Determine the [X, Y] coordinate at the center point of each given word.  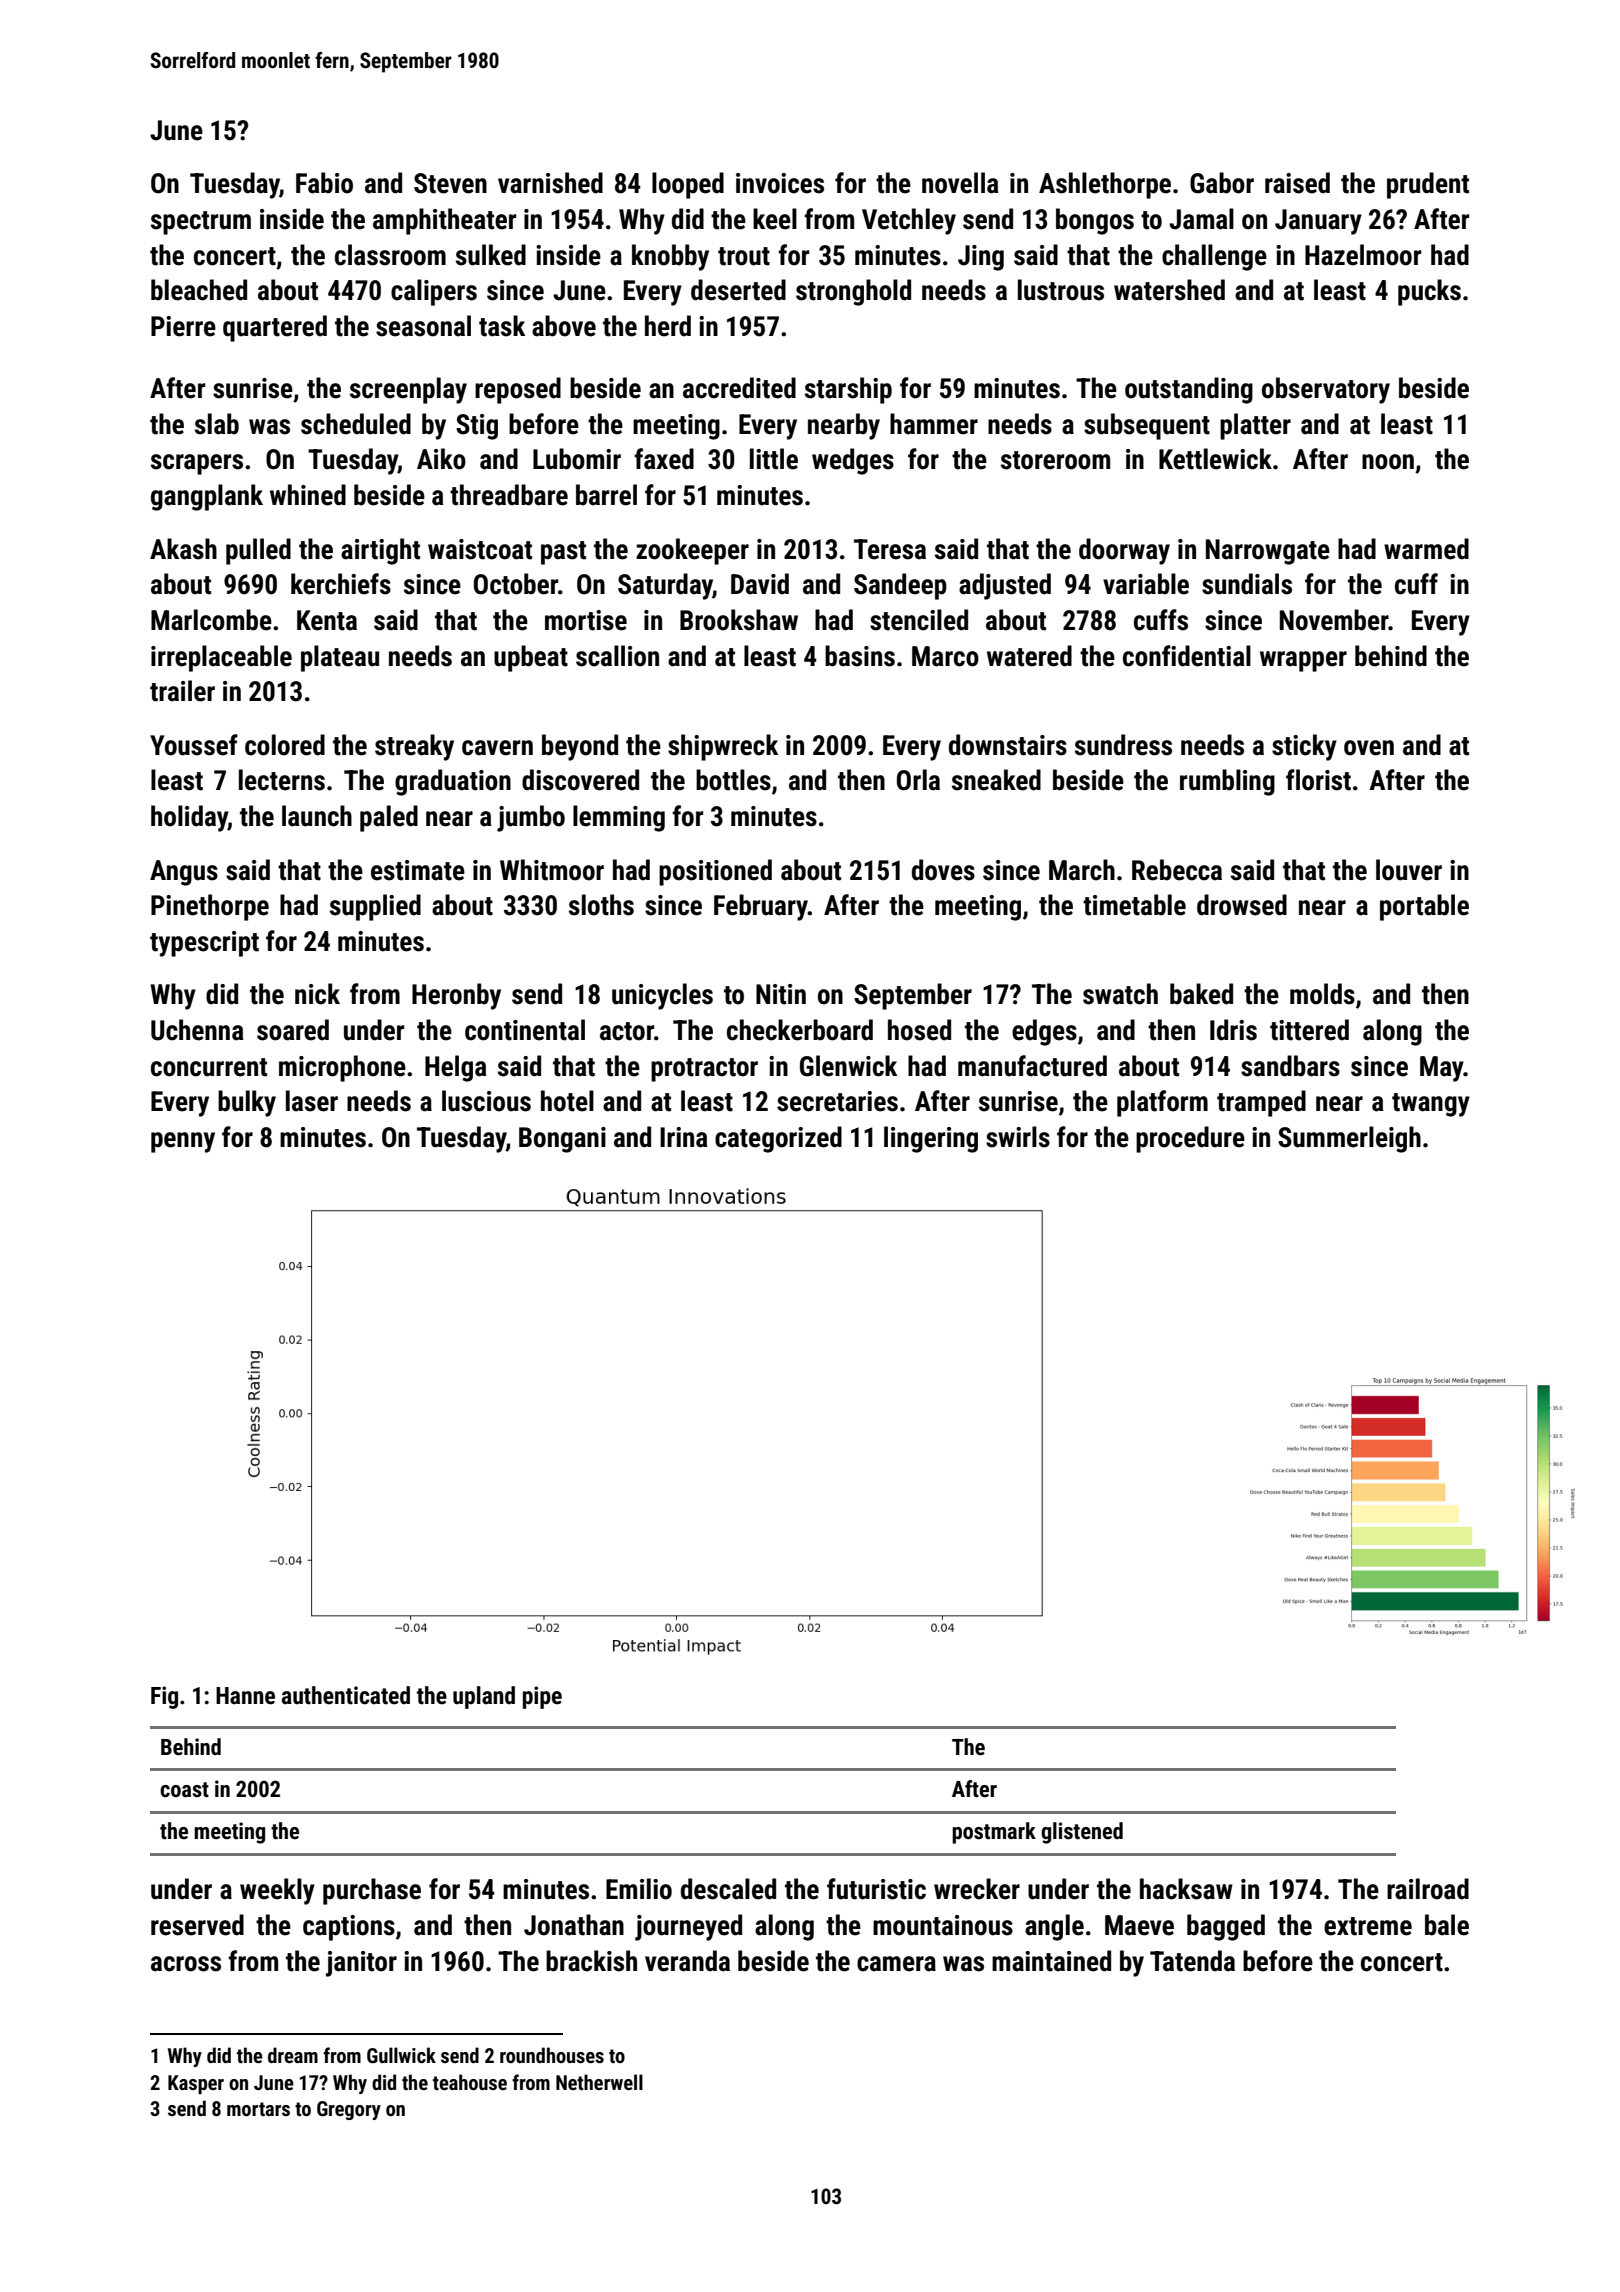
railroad [1428, 1889]
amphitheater [444, 221]
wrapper [1303, 661]
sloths [601, 905]
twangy [1431, 1105]
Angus [184, 873]
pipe [542, 1697]
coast [184, 1790]
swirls [1018, 1137]
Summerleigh [1349, 1139]
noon [1388, 462]
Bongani [562, 1140]
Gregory [349, 2110]
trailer [182, 691]
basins [860, 656]
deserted [738, 290]
